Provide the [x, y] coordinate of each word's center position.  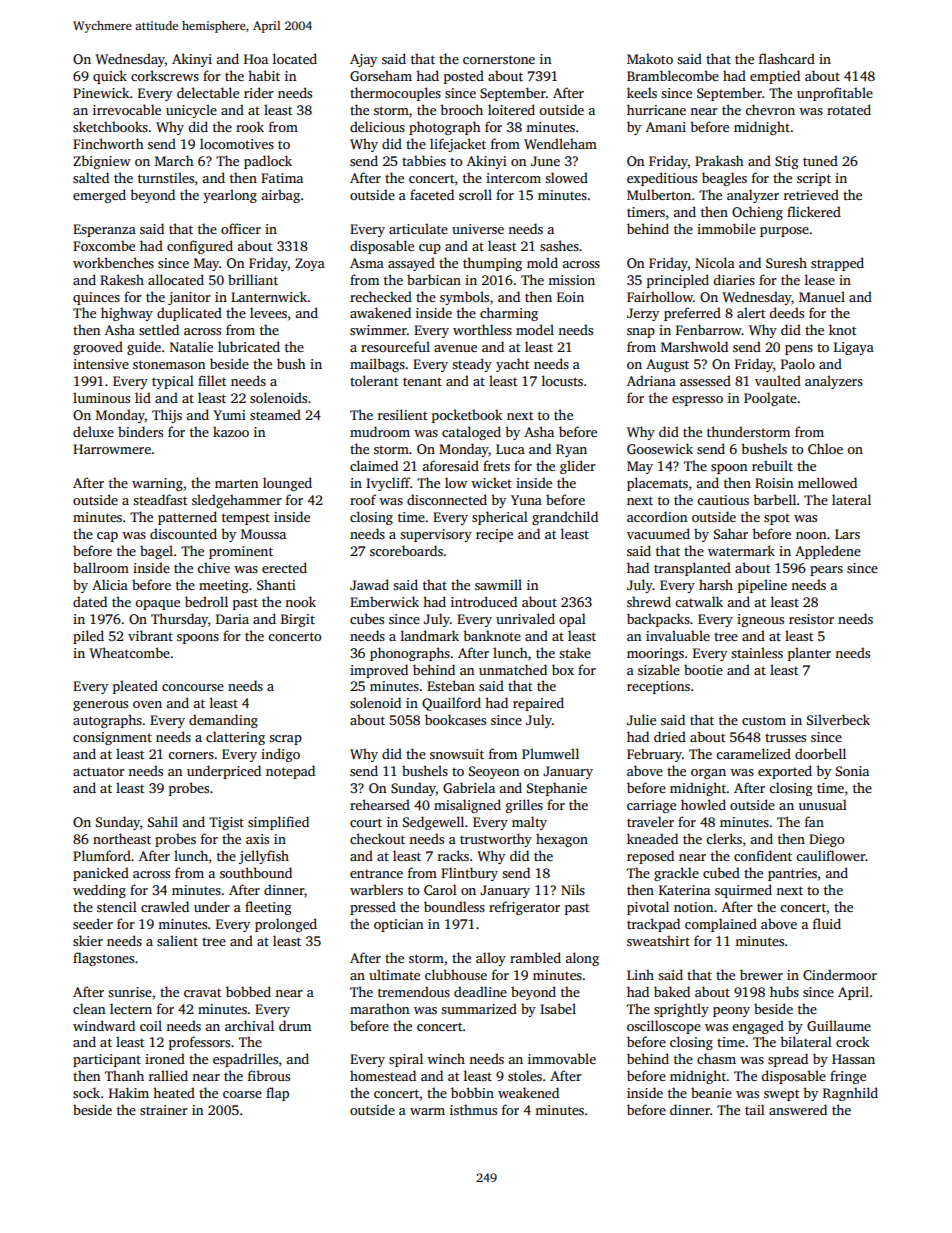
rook [250, 126]
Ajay [363, 60]
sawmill [498, 584]
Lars [847, 534]
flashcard [787, 58]
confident [763, 855]
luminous [101, 397]
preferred [692, 314]
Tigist [226, 823]
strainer [164, 1110]
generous [100, 706]
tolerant [374, 380]
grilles [524, 806]
